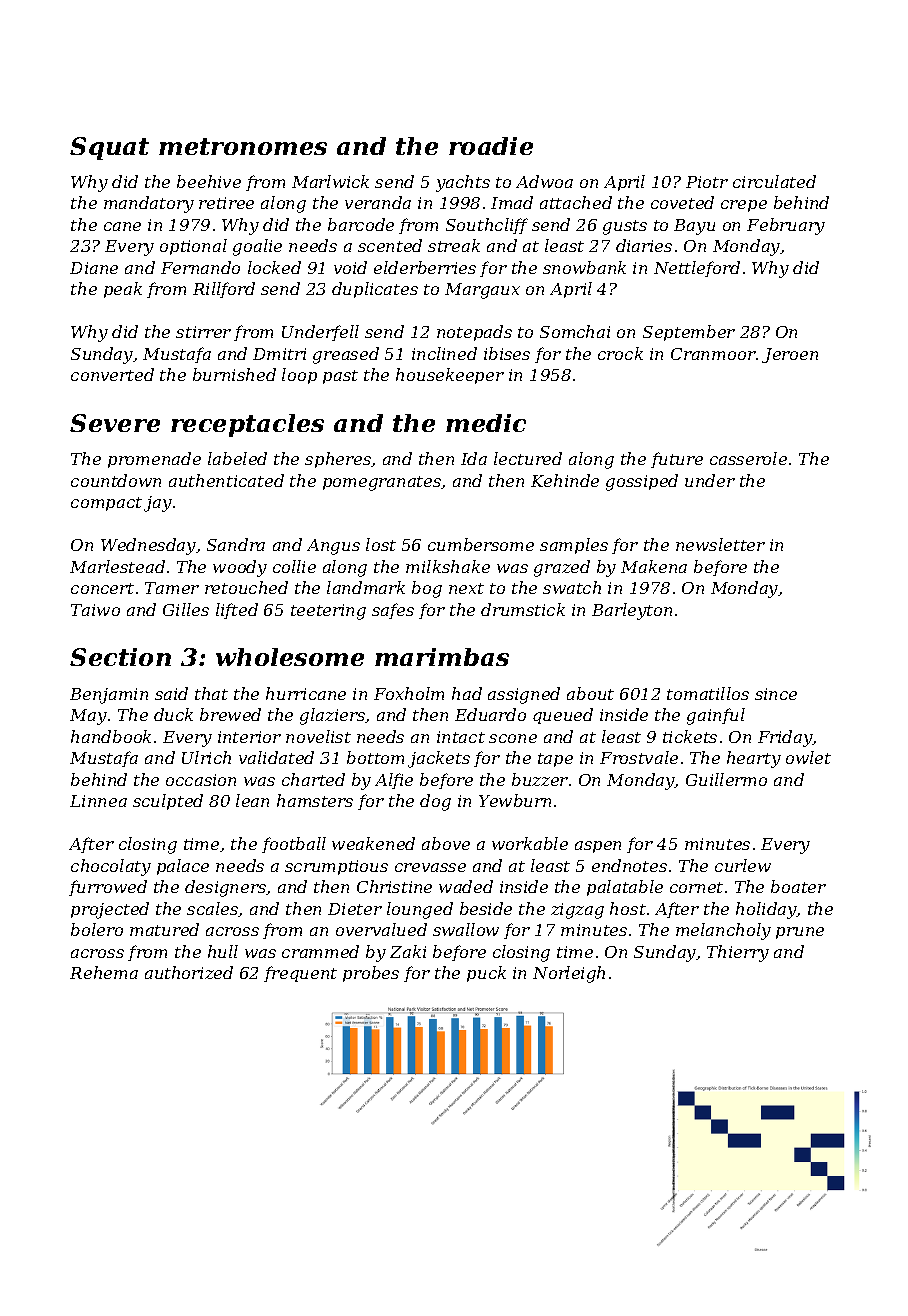 The width and height of the screenshot is (908, 1316). Describe the element at coordinates (446, 843) in the screenshot. I see `above` at that location.
